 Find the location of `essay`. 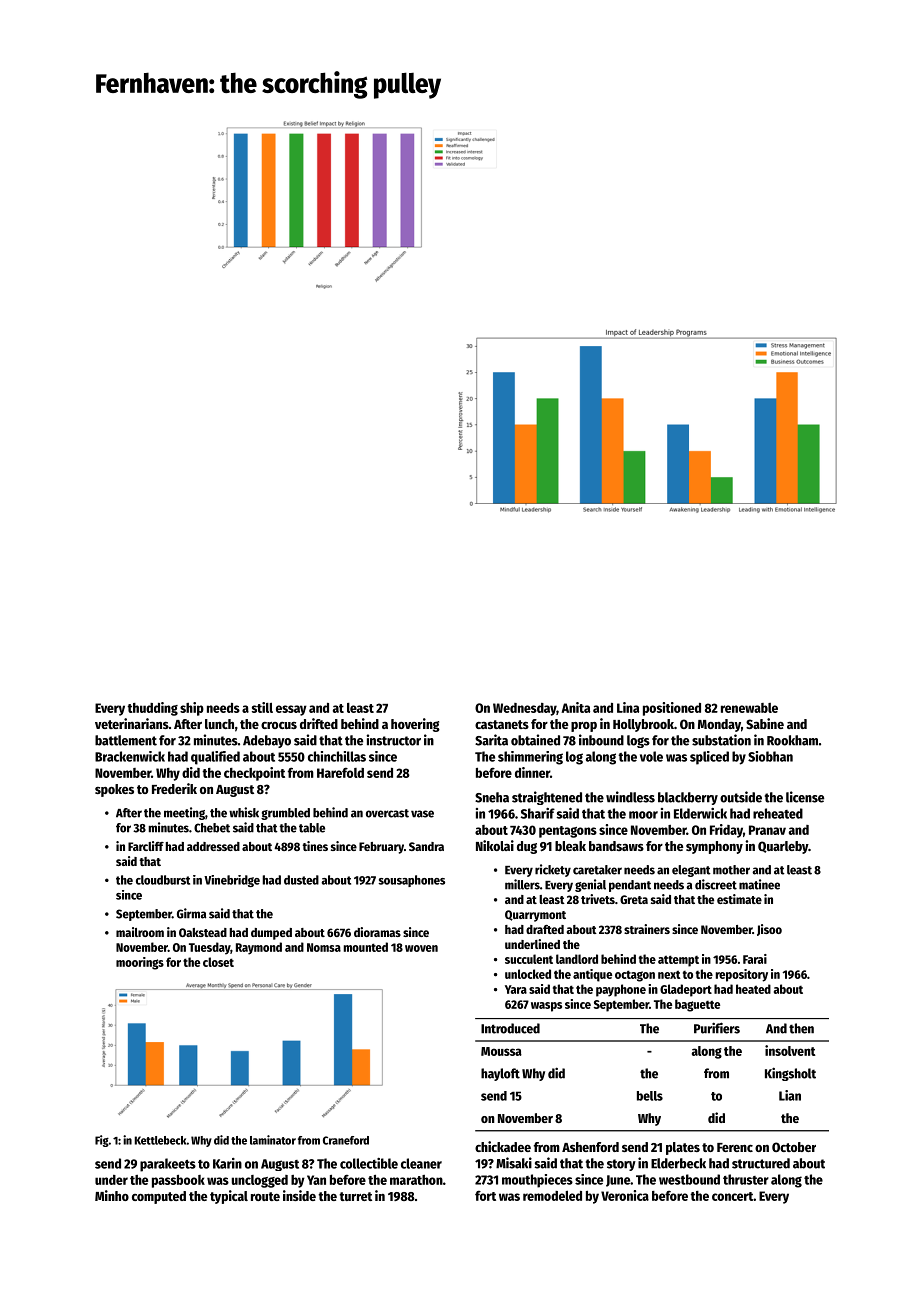

essay is located at coordinates (291, 710).
